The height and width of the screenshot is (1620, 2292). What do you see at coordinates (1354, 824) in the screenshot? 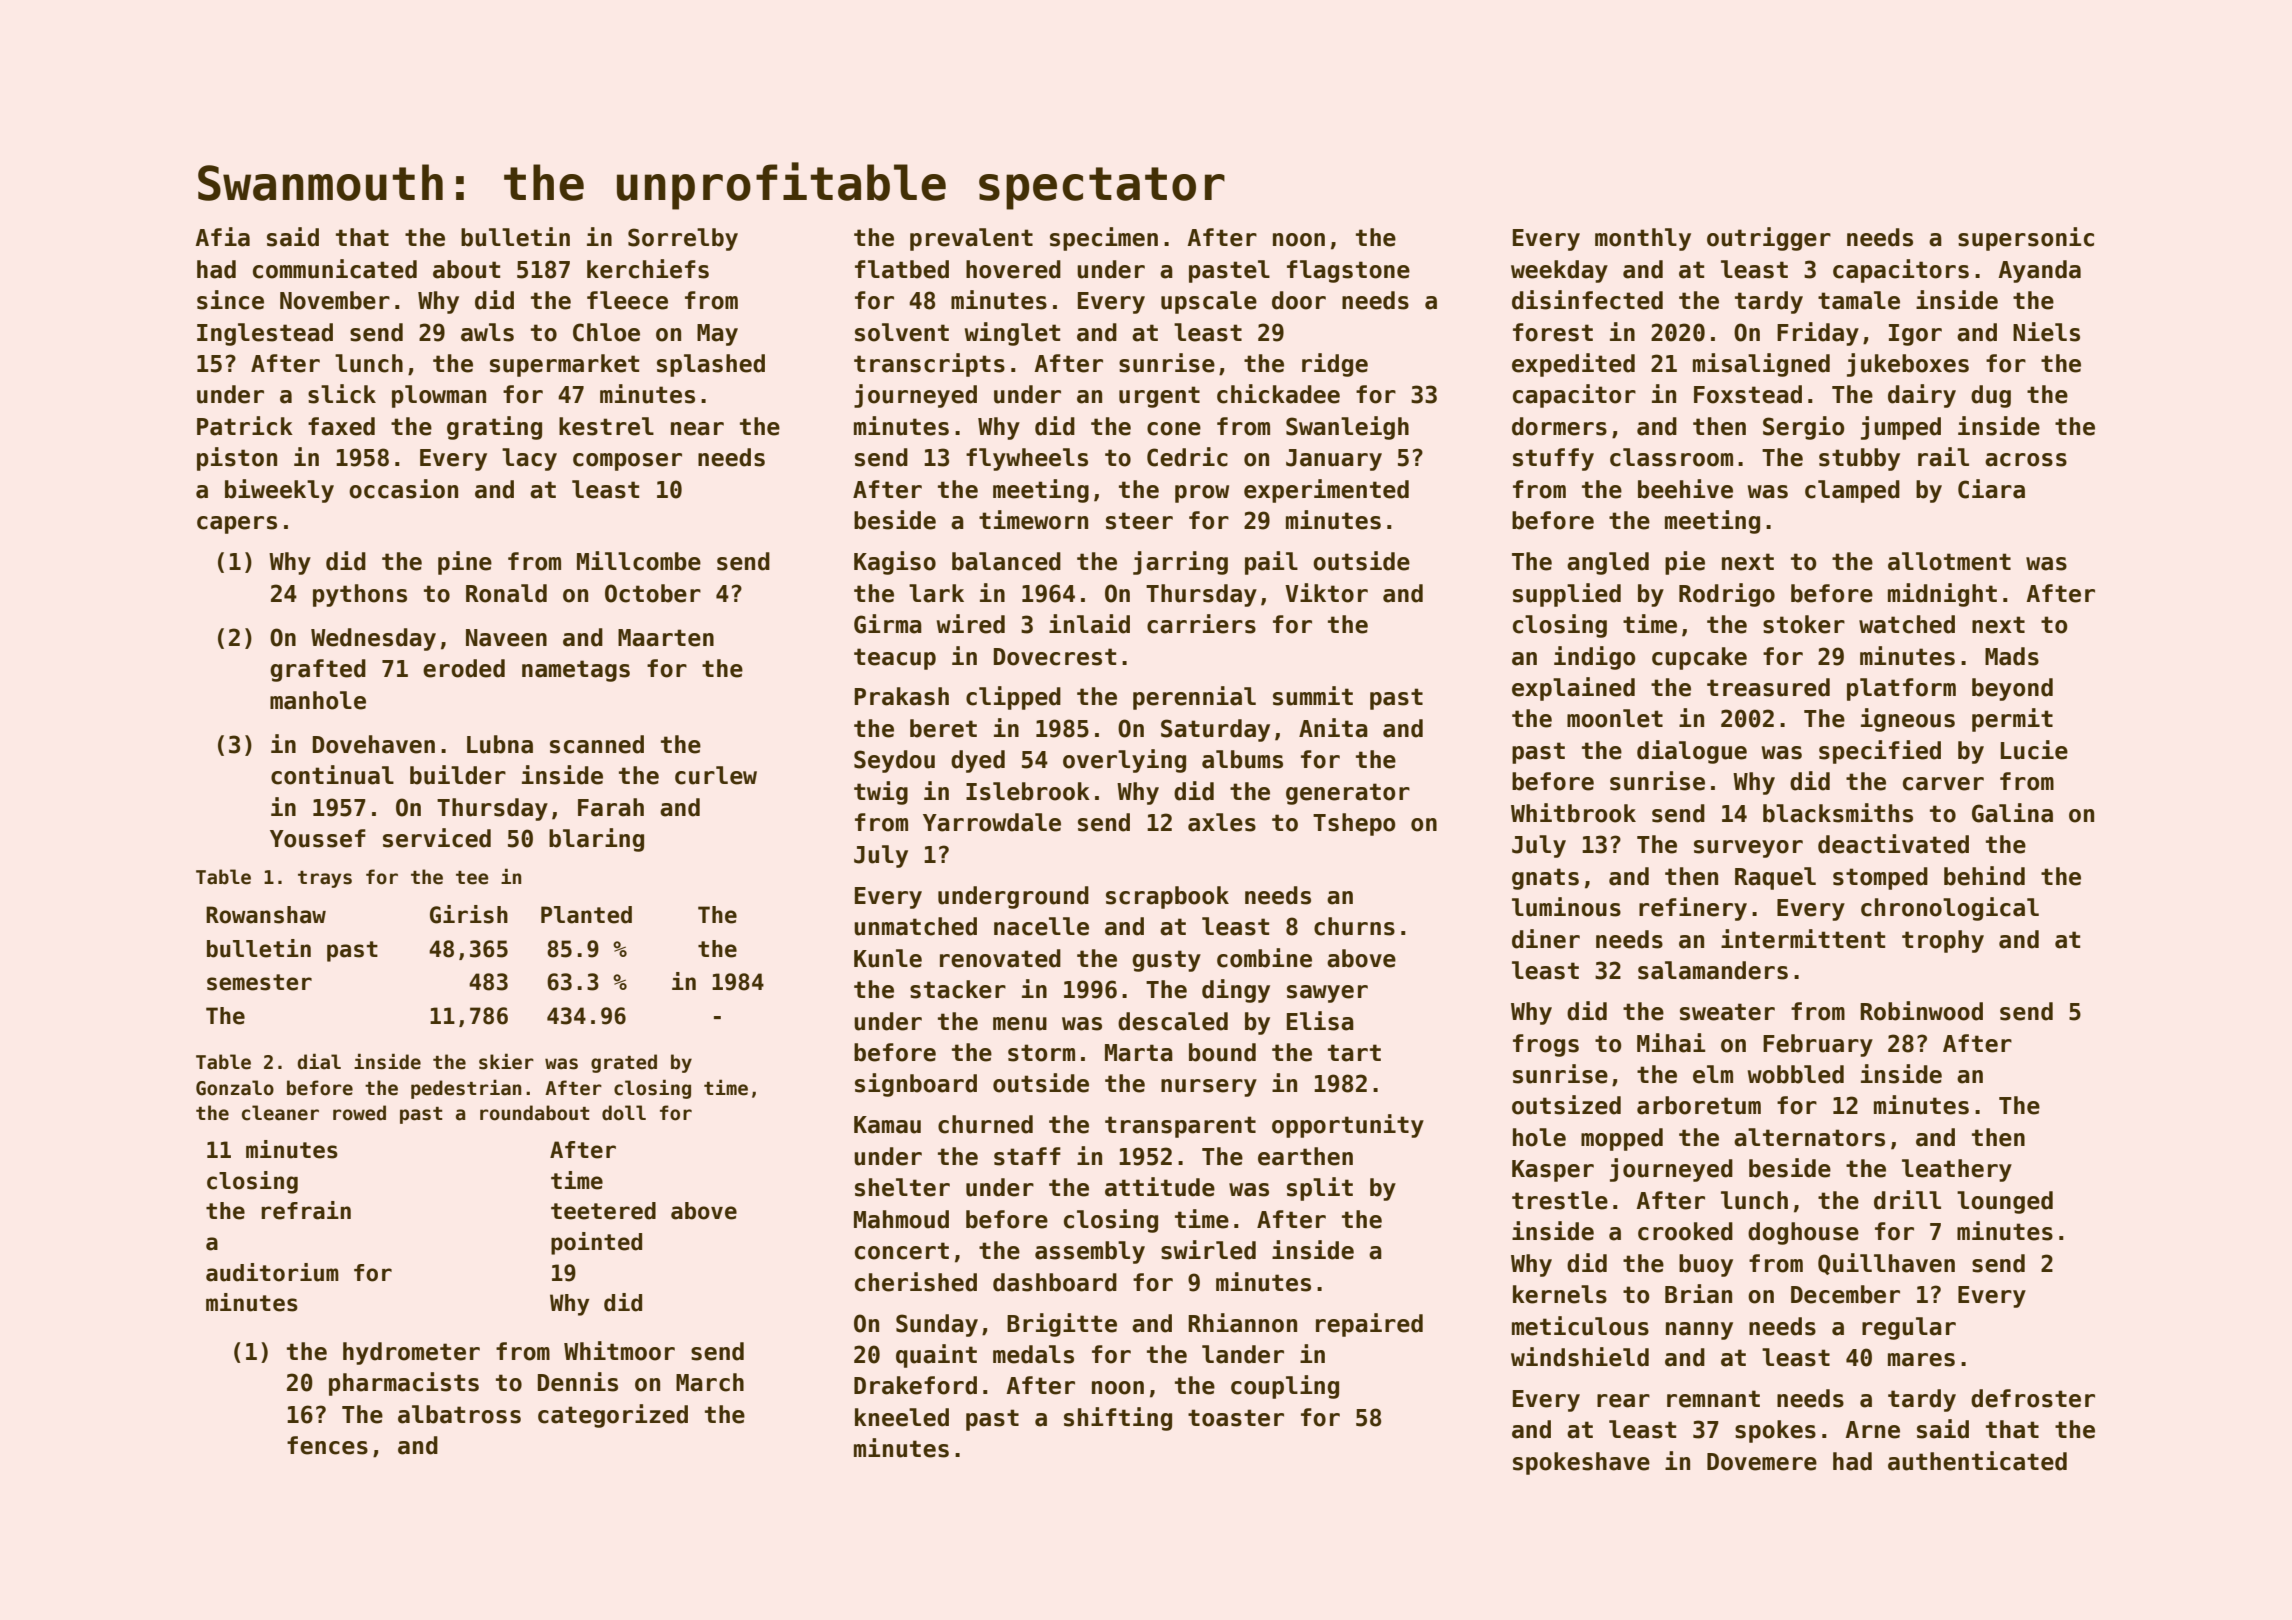
I see `Tshepo` at bounding box center [1354, 824].
